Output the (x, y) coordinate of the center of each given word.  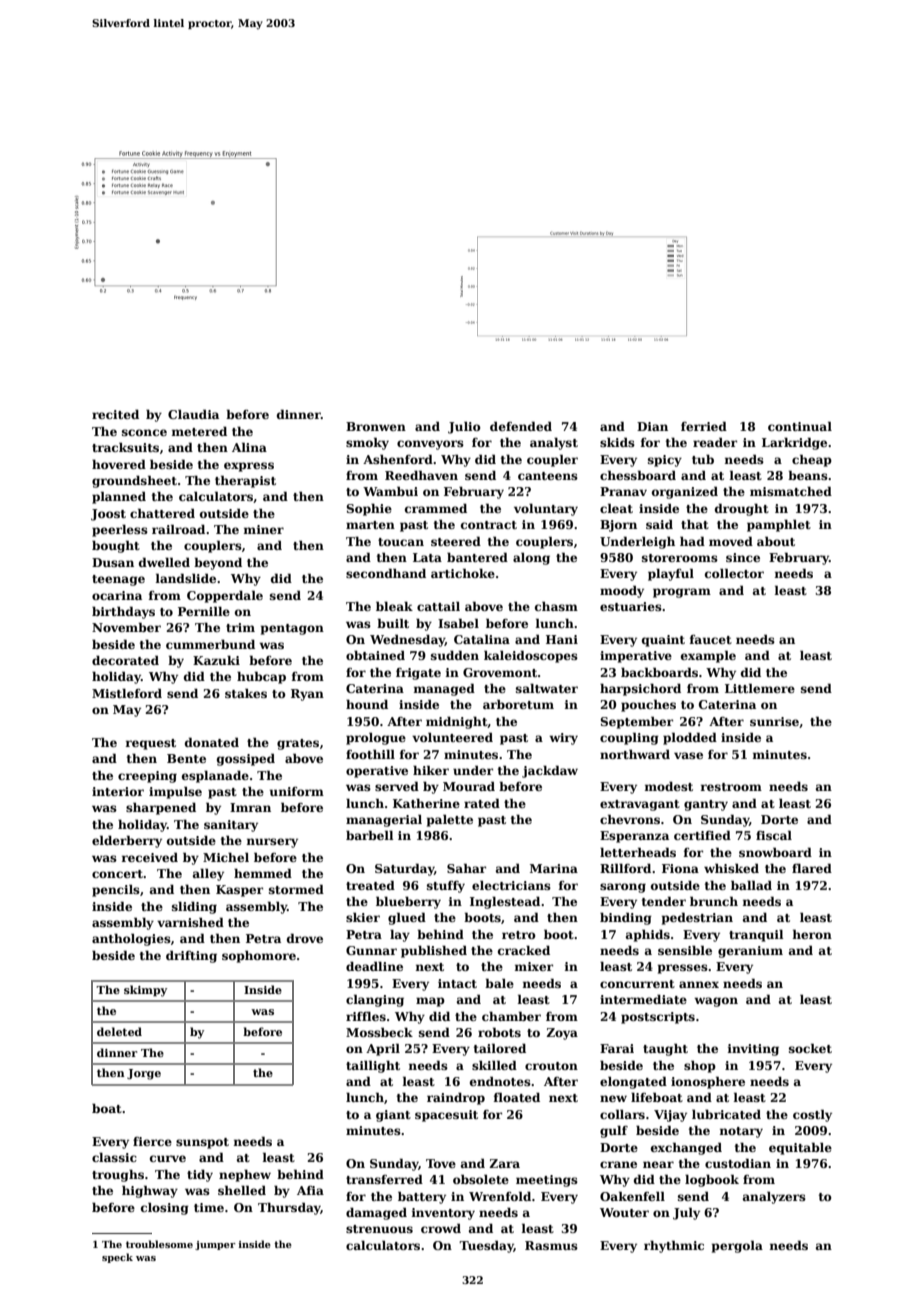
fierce (152, 1141)
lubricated (726, 1114)
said (659, 524)
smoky (367, 443)
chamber (511, 1016)
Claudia (193, 414)
